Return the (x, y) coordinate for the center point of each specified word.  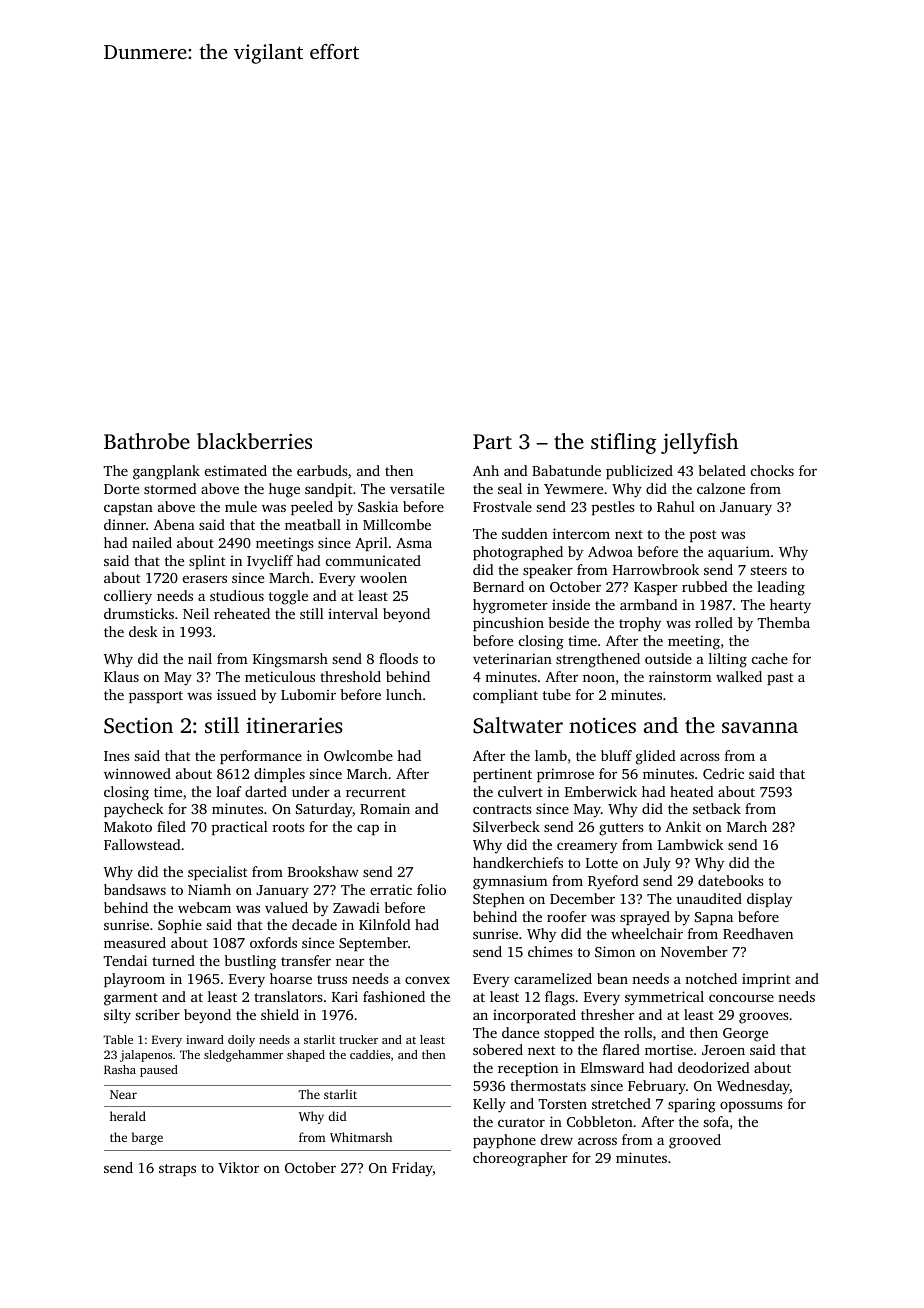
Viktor (238, 1167)
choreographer (520, 1159)
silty (117, 1016)
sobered (498, 1049)
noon (599, 678)
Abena (174, 524)
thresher (607, 1014)
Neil (196, 613)
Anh (486, 470)
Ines (117, 756)
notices (602, 725)
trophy (640, 624)
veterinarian (512, 658)
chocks (772, 470)
